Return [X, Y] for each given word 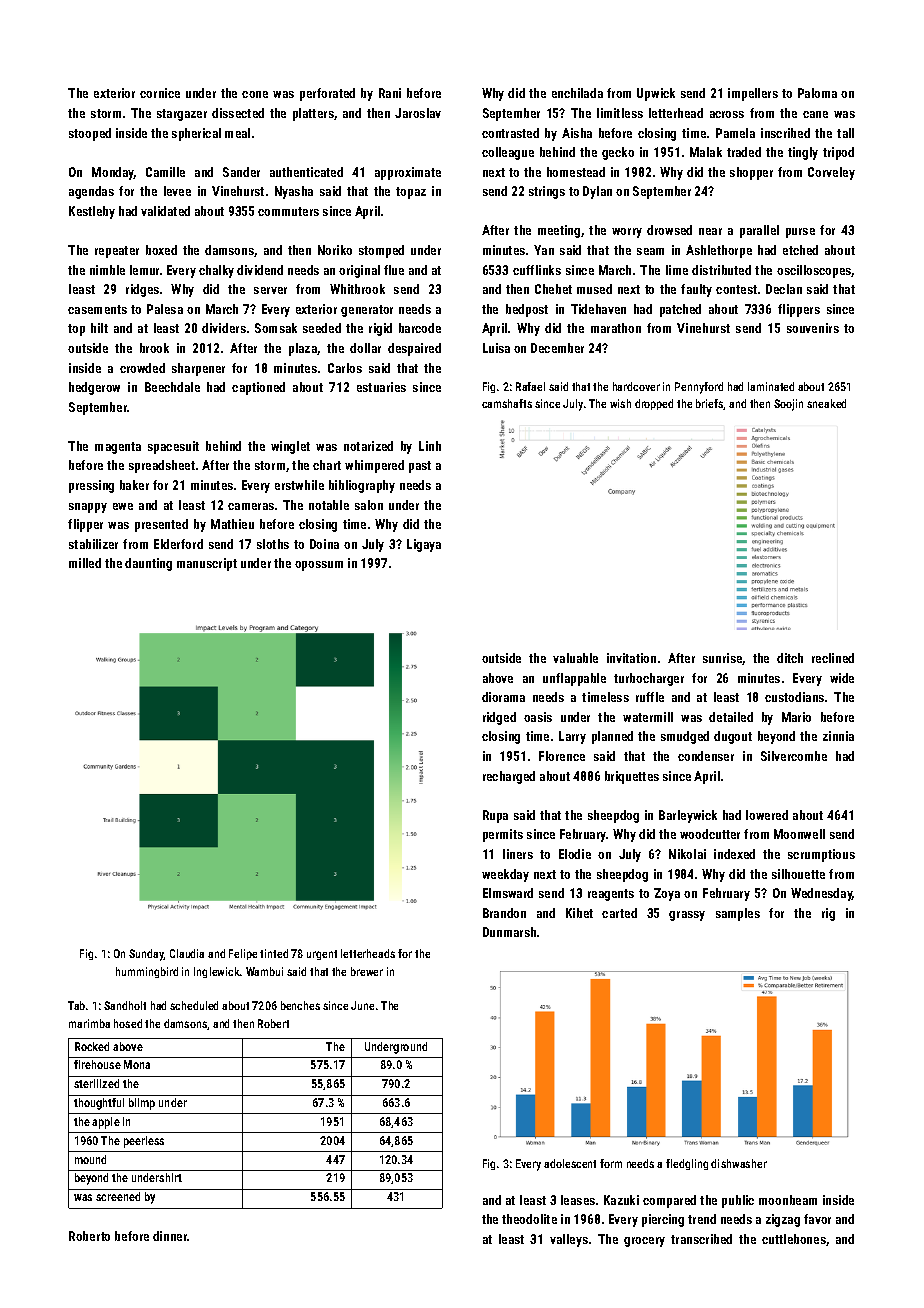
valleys [569, 1240]
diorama [503, 697]
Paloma [817, 93]
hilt [99, 328]
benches [300, 1005]
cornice [160, 93]
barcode [420, 328]
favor [817, 1219]
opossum [319, 566]
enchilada [577, 93]
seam [650, 251]
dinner [170, 1236]
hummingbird [147, 972]
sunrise [723, 659]
